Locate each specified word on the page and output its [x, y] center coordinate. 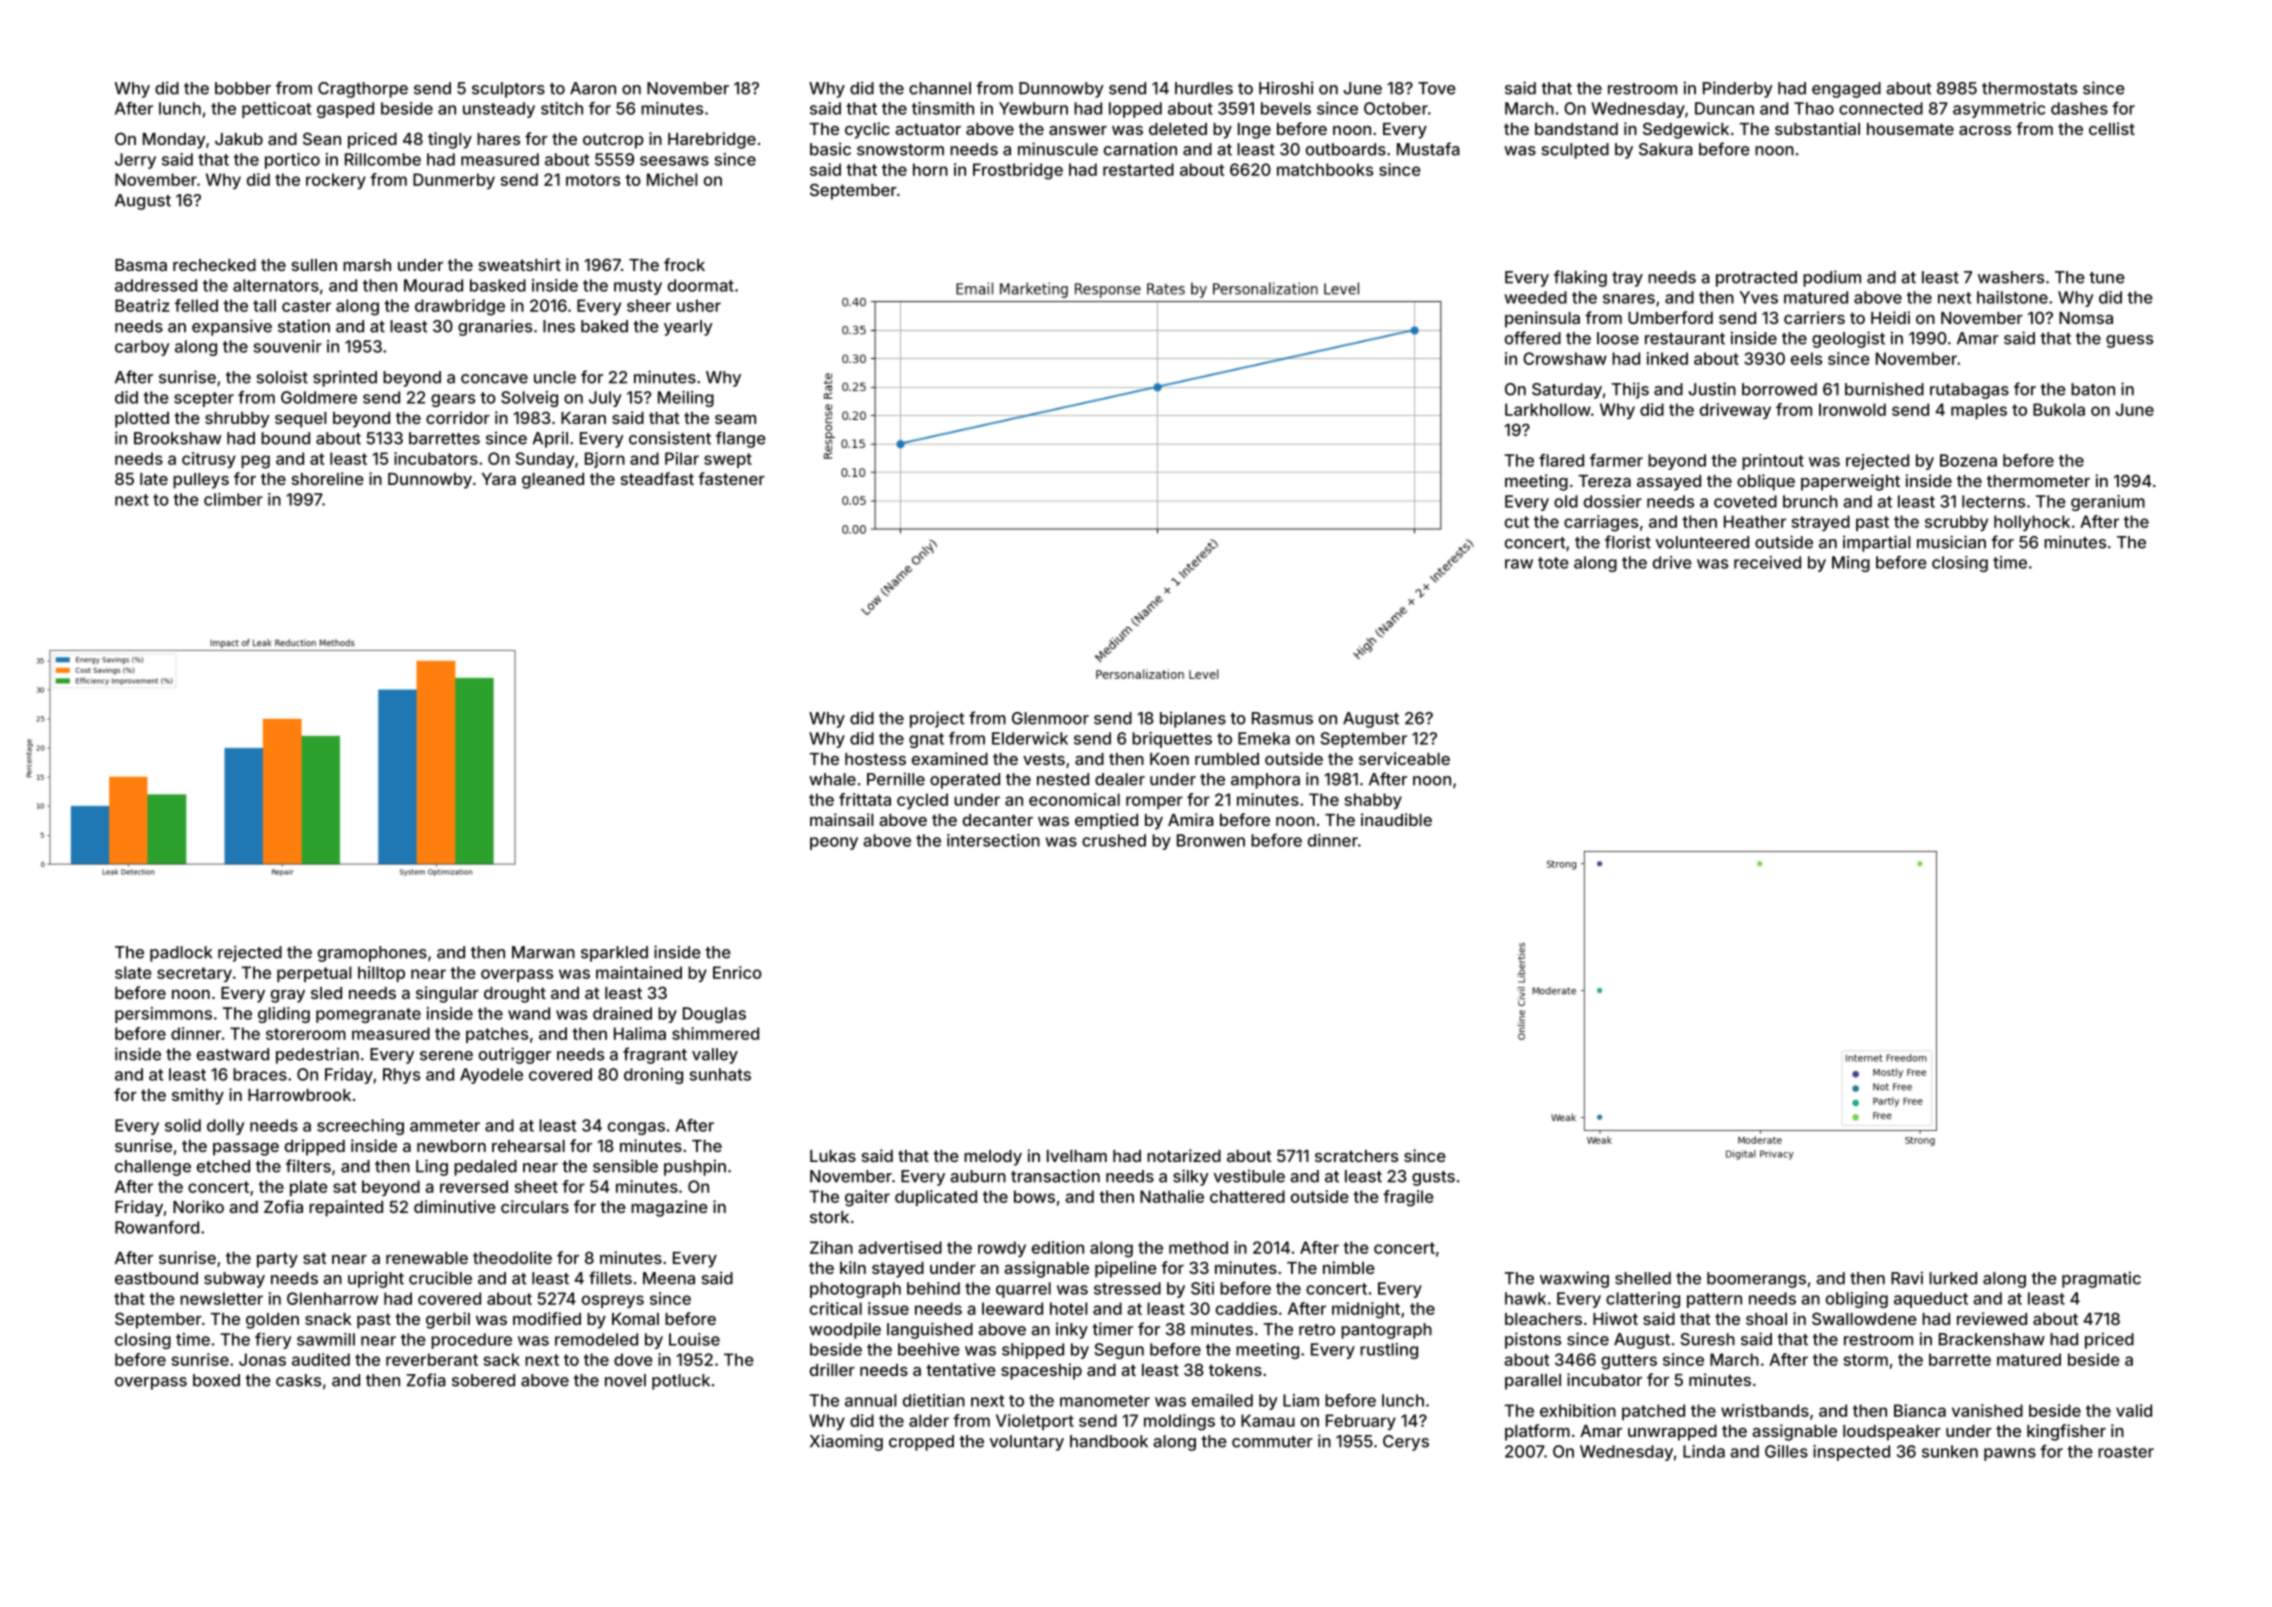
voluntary [1027, 1443]
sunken [1950, 1451]
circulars [535, 1206]
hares [498, 139]
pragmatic [2101, 1279]
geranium [2108, 503]
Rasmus [1282, 718]
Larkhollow [1548, 409]
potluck [681, 1382]
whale [832, 779]
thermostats [2029, 88]
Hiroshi [1286, 88]
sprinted [345, 378]
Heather [1755, 521]
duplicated [936, 1198]
